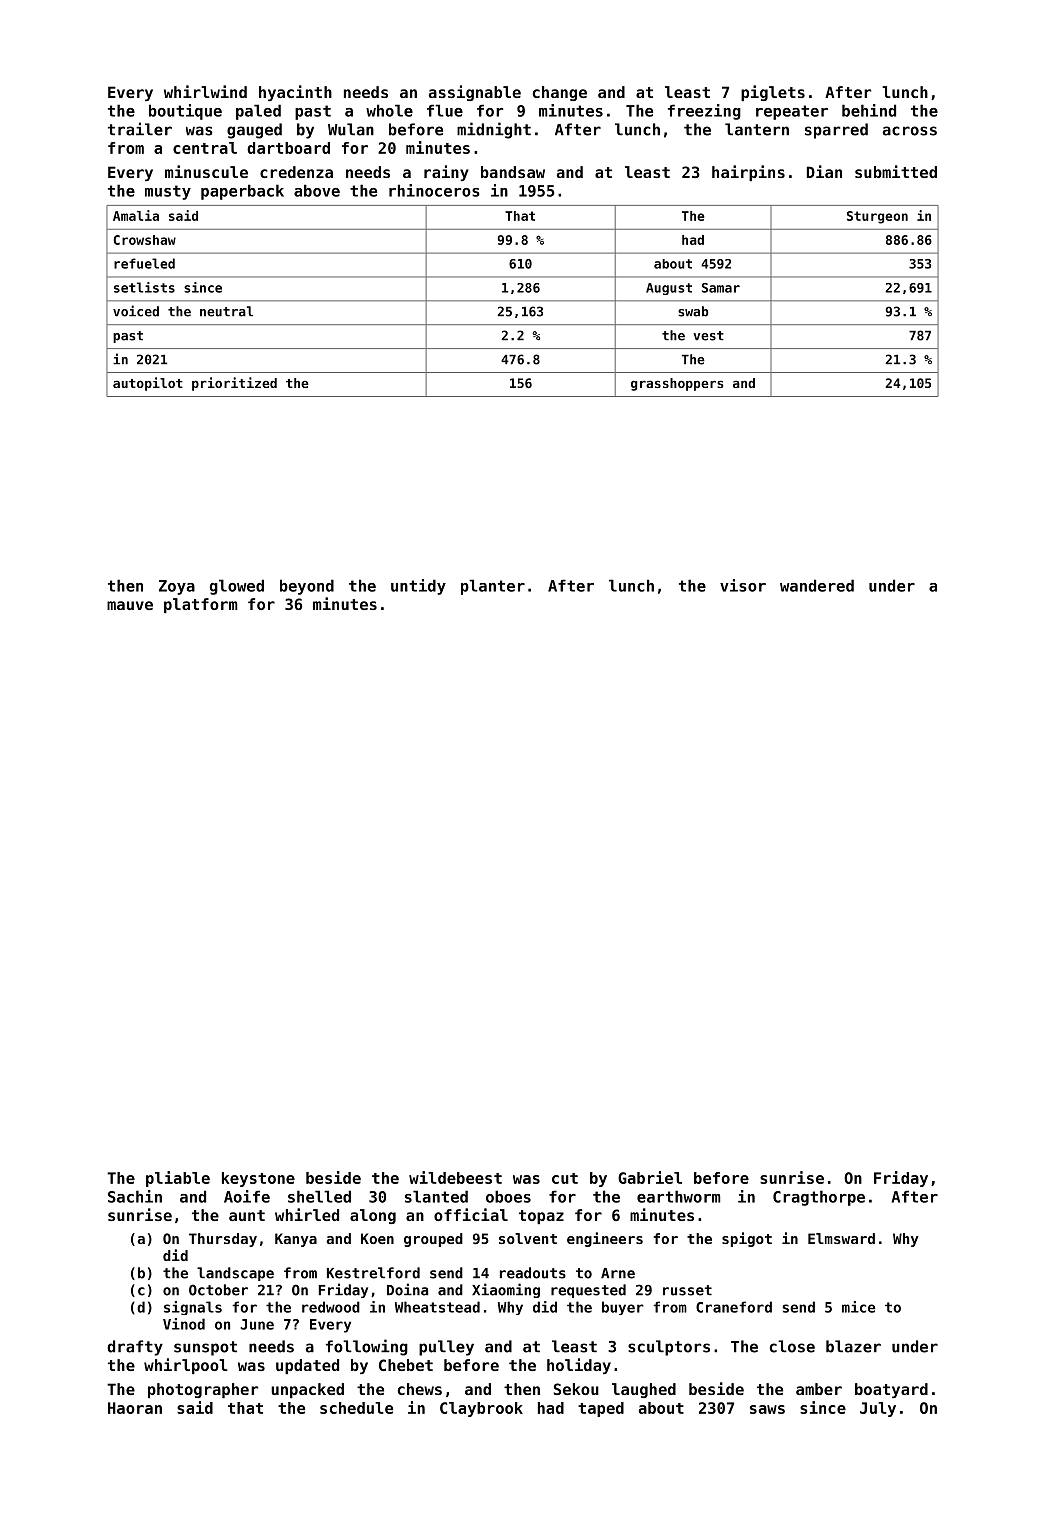  What do you see at coordinates (307, 587) in the document?
I see `beyond` at bounding box center [307, 587].
